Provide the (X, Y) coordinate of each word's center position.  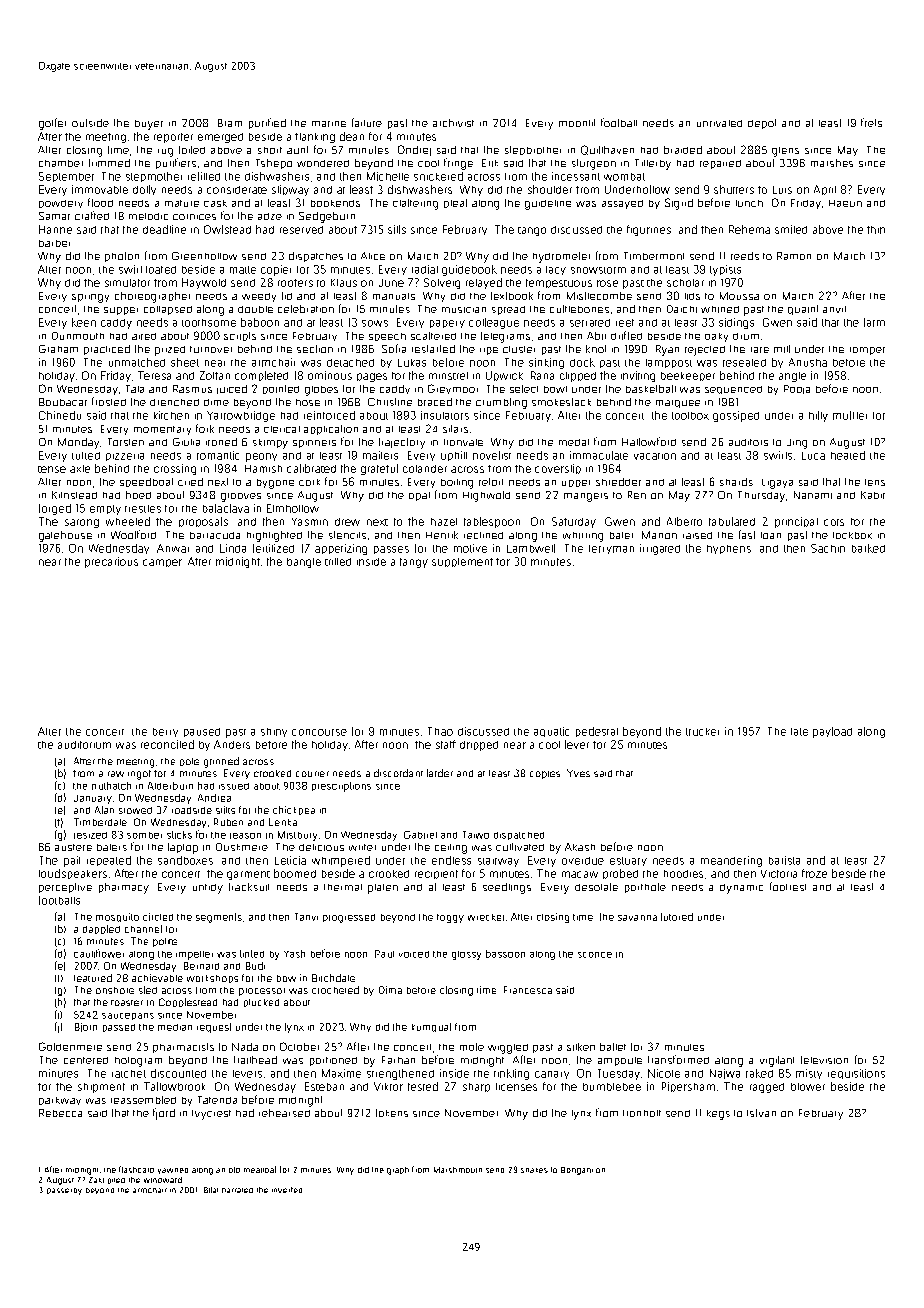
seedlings (507, 888)
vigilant (777, 1061)
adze (270, 216)
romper (867, 351)
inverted (287, 1190)
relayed (484, 283)
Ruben (228, 822)
